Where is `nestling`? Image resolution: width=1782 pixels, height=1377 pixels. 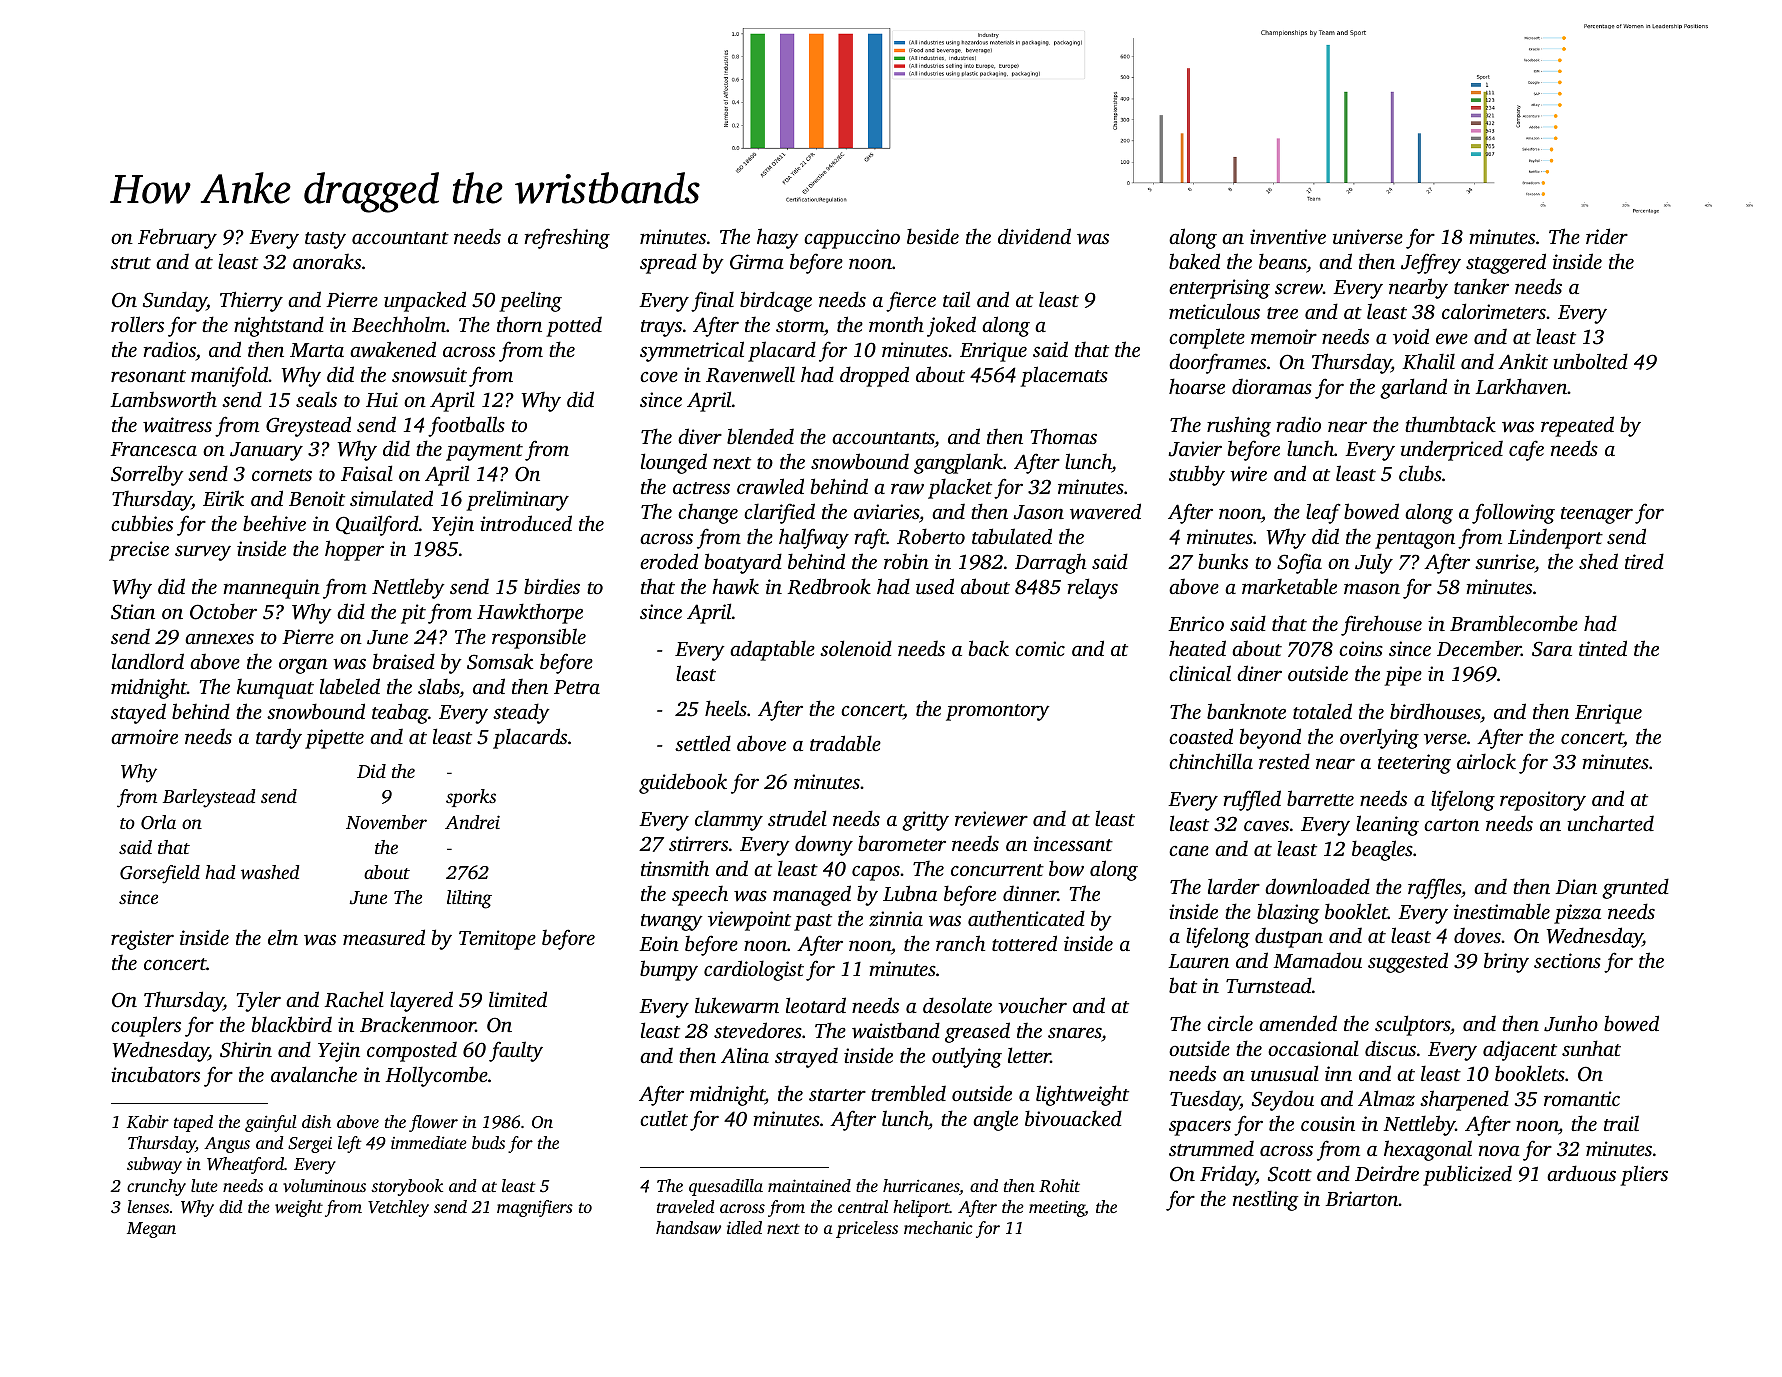
nestling is located at coordinates (1266, 1200).
